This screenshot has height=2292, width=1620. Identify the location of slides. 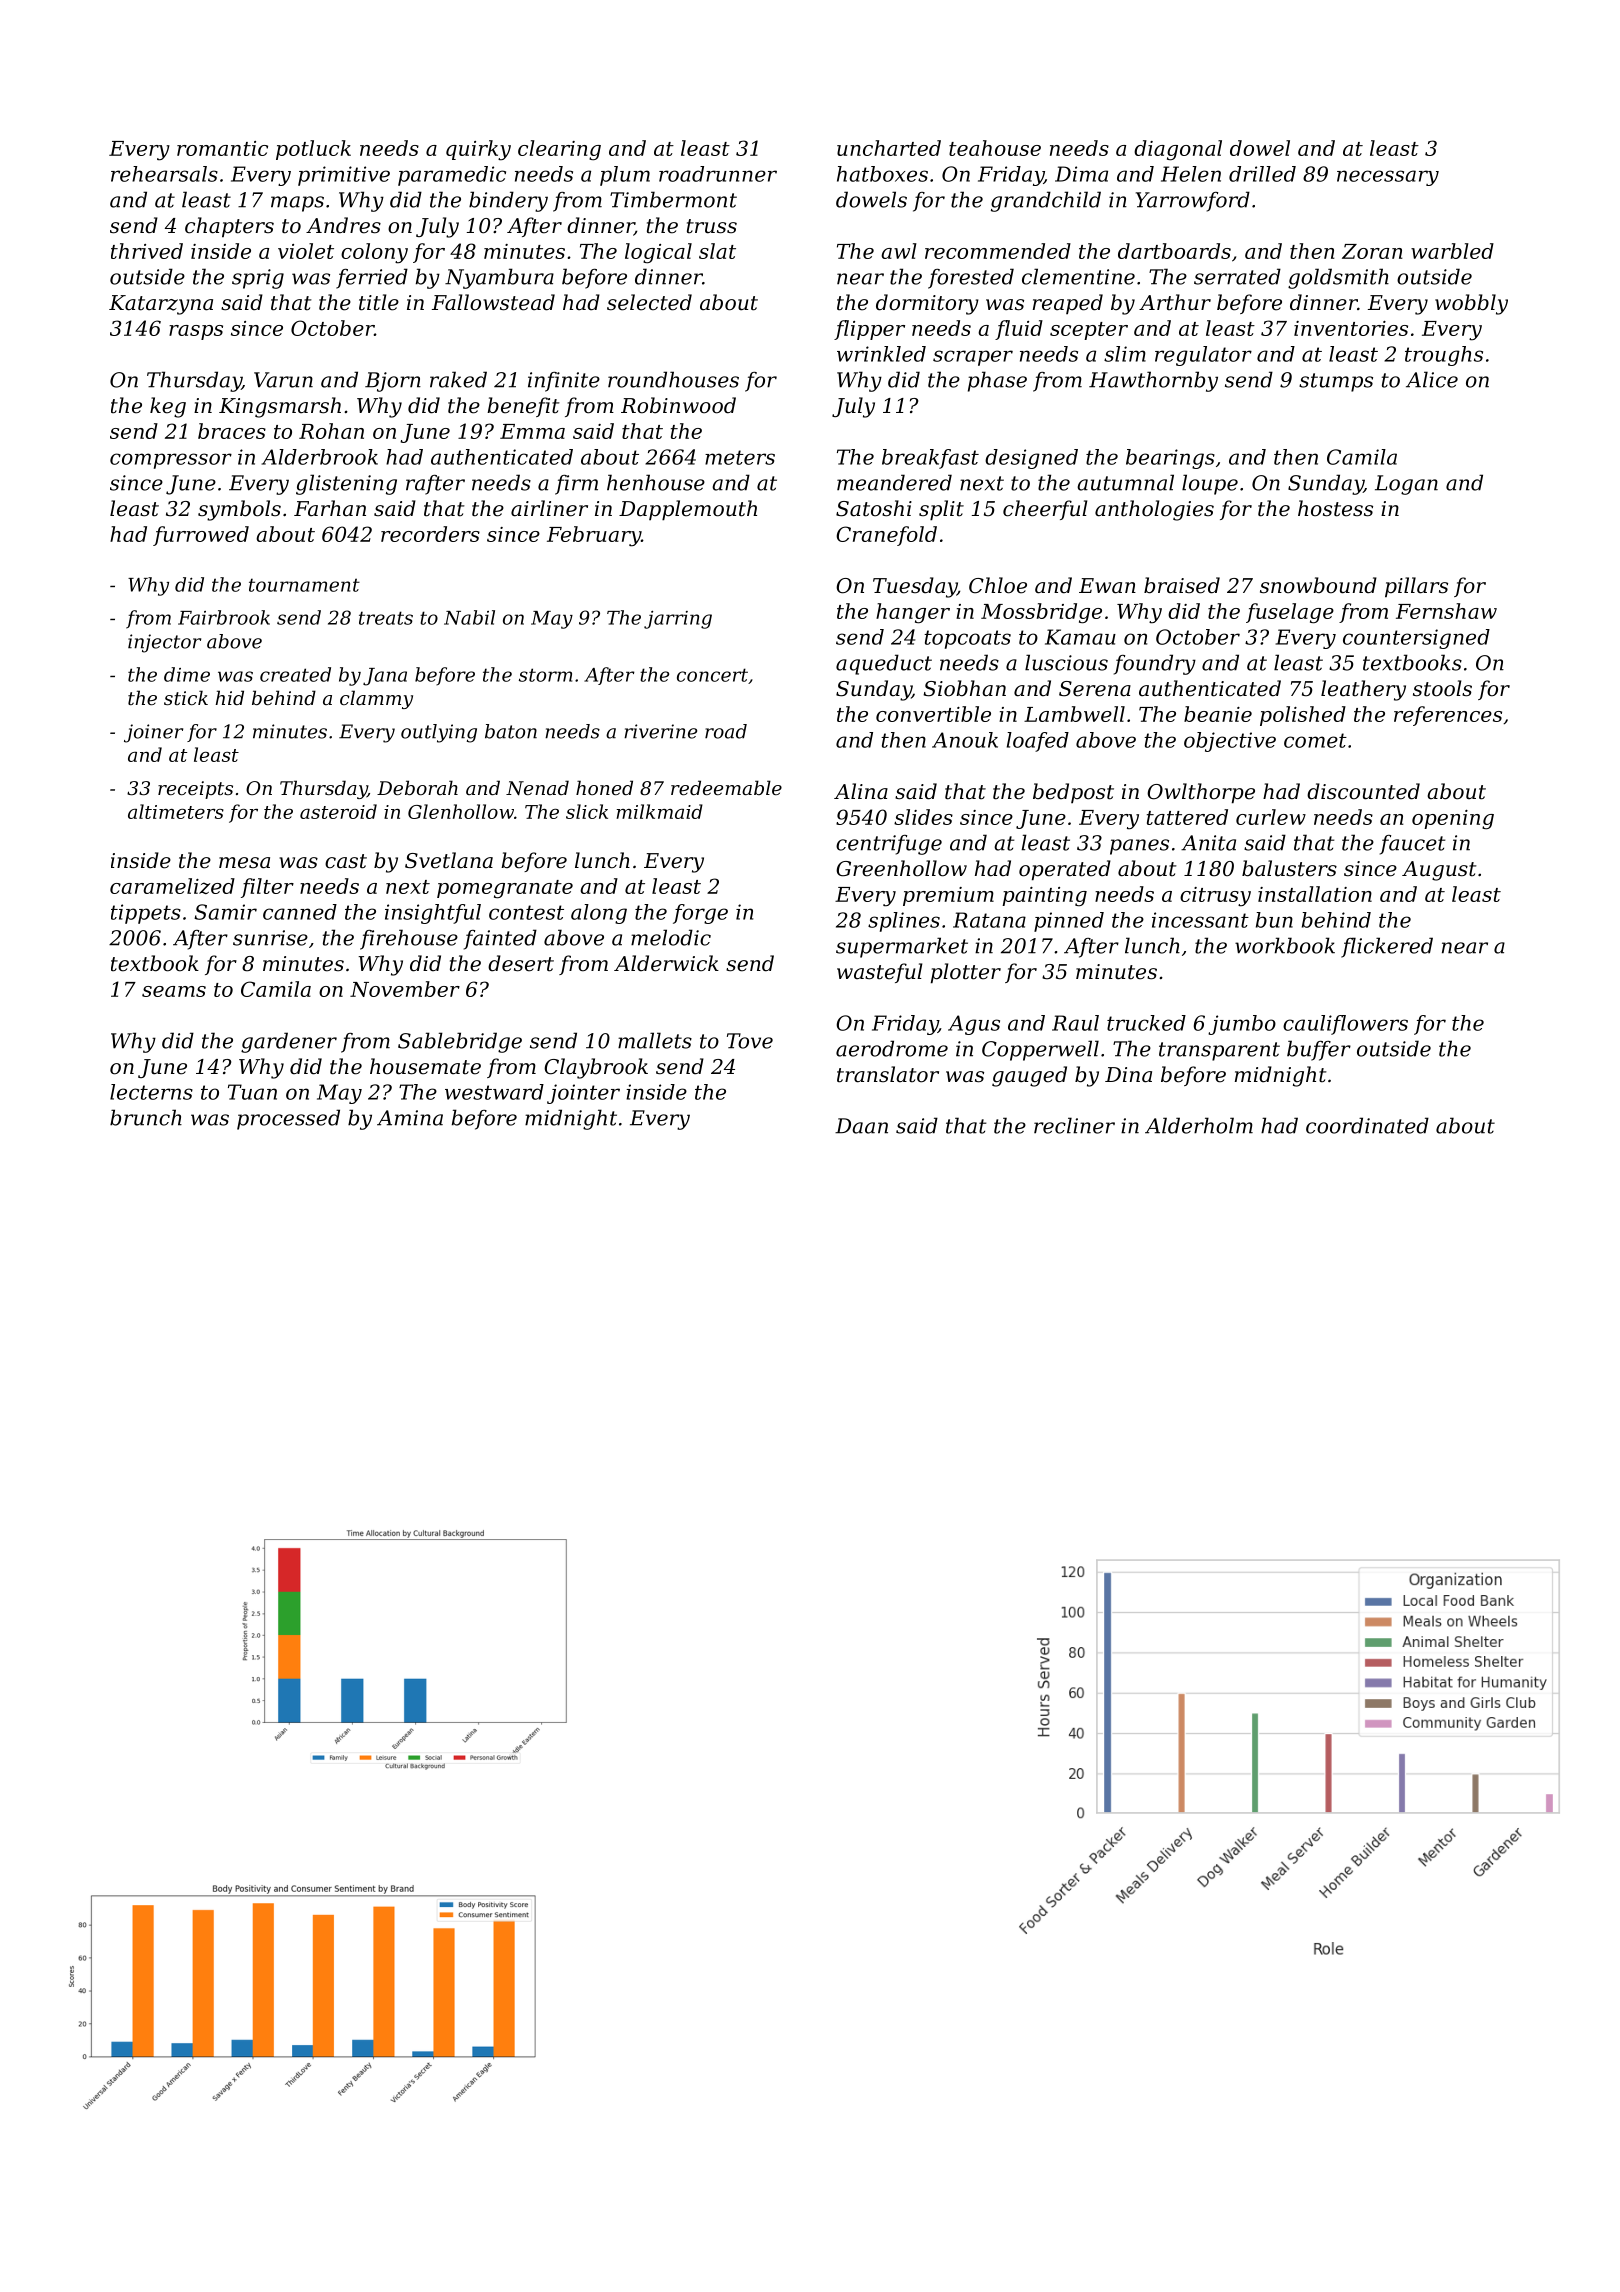
(923, 817).
